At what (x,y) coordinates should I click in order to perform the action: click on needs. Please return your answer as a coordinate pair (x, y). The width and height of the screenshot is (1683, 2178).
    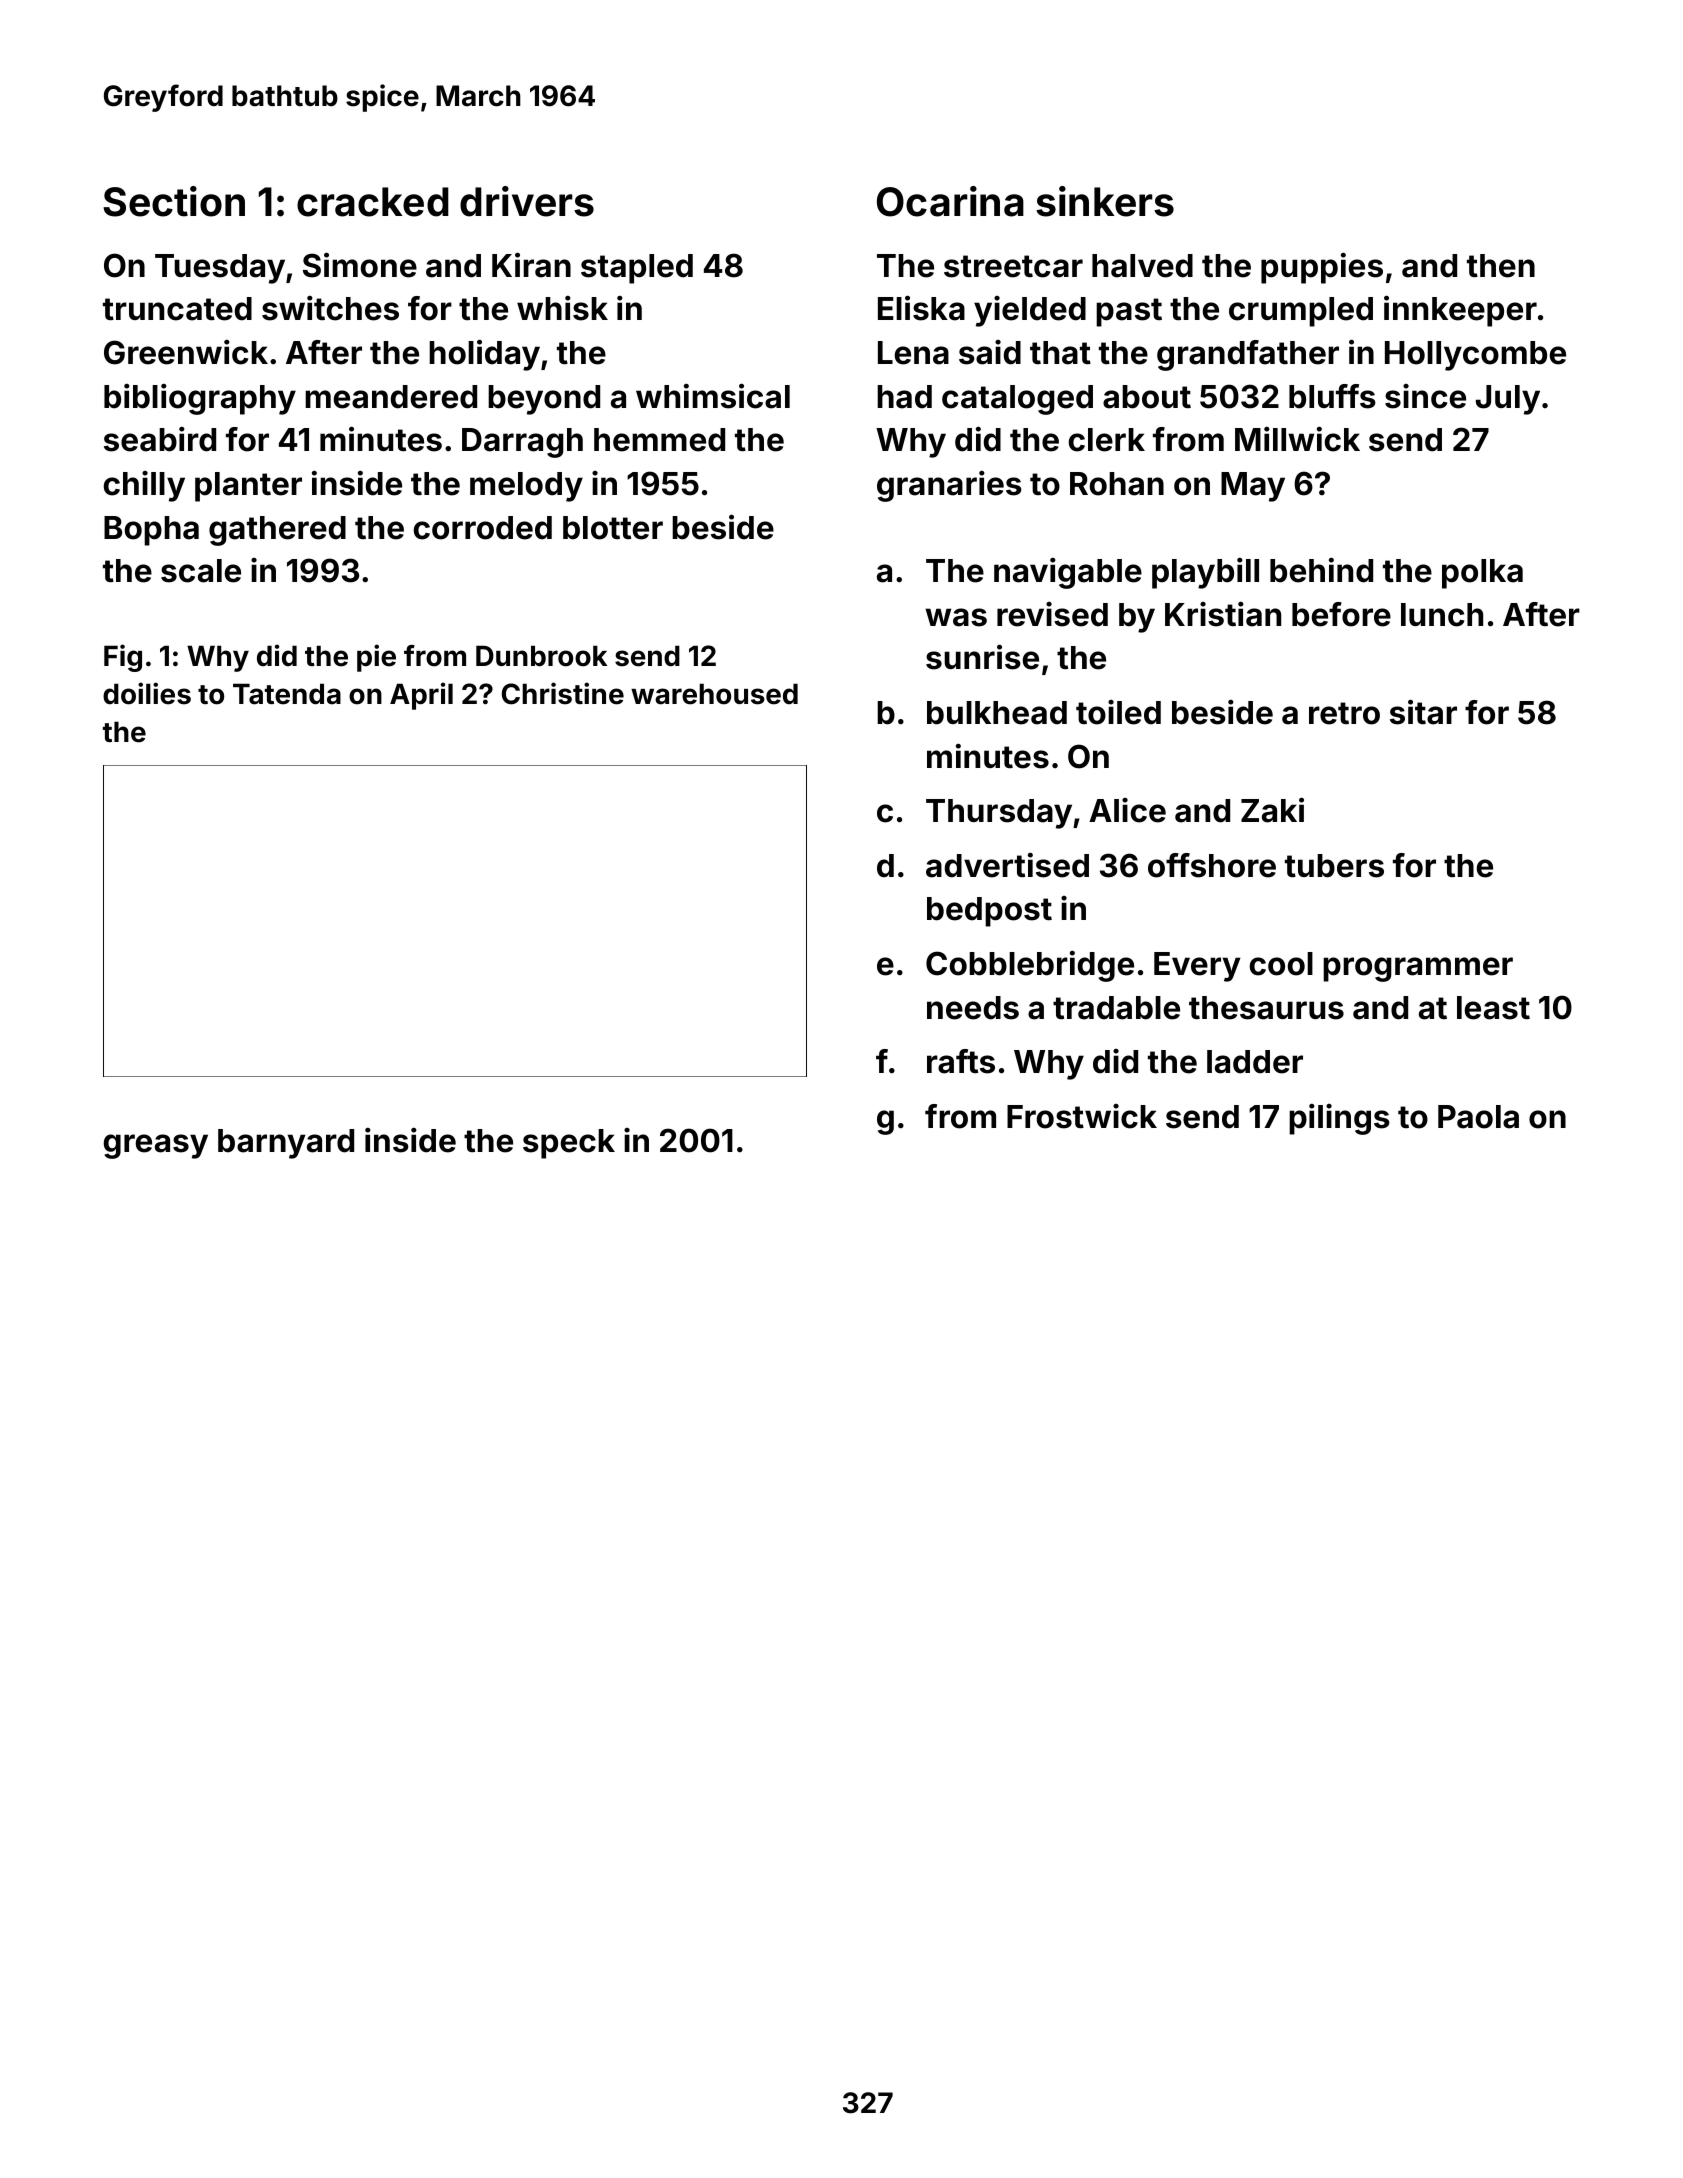
    Looking at the image, I should click on (973, 1008).
